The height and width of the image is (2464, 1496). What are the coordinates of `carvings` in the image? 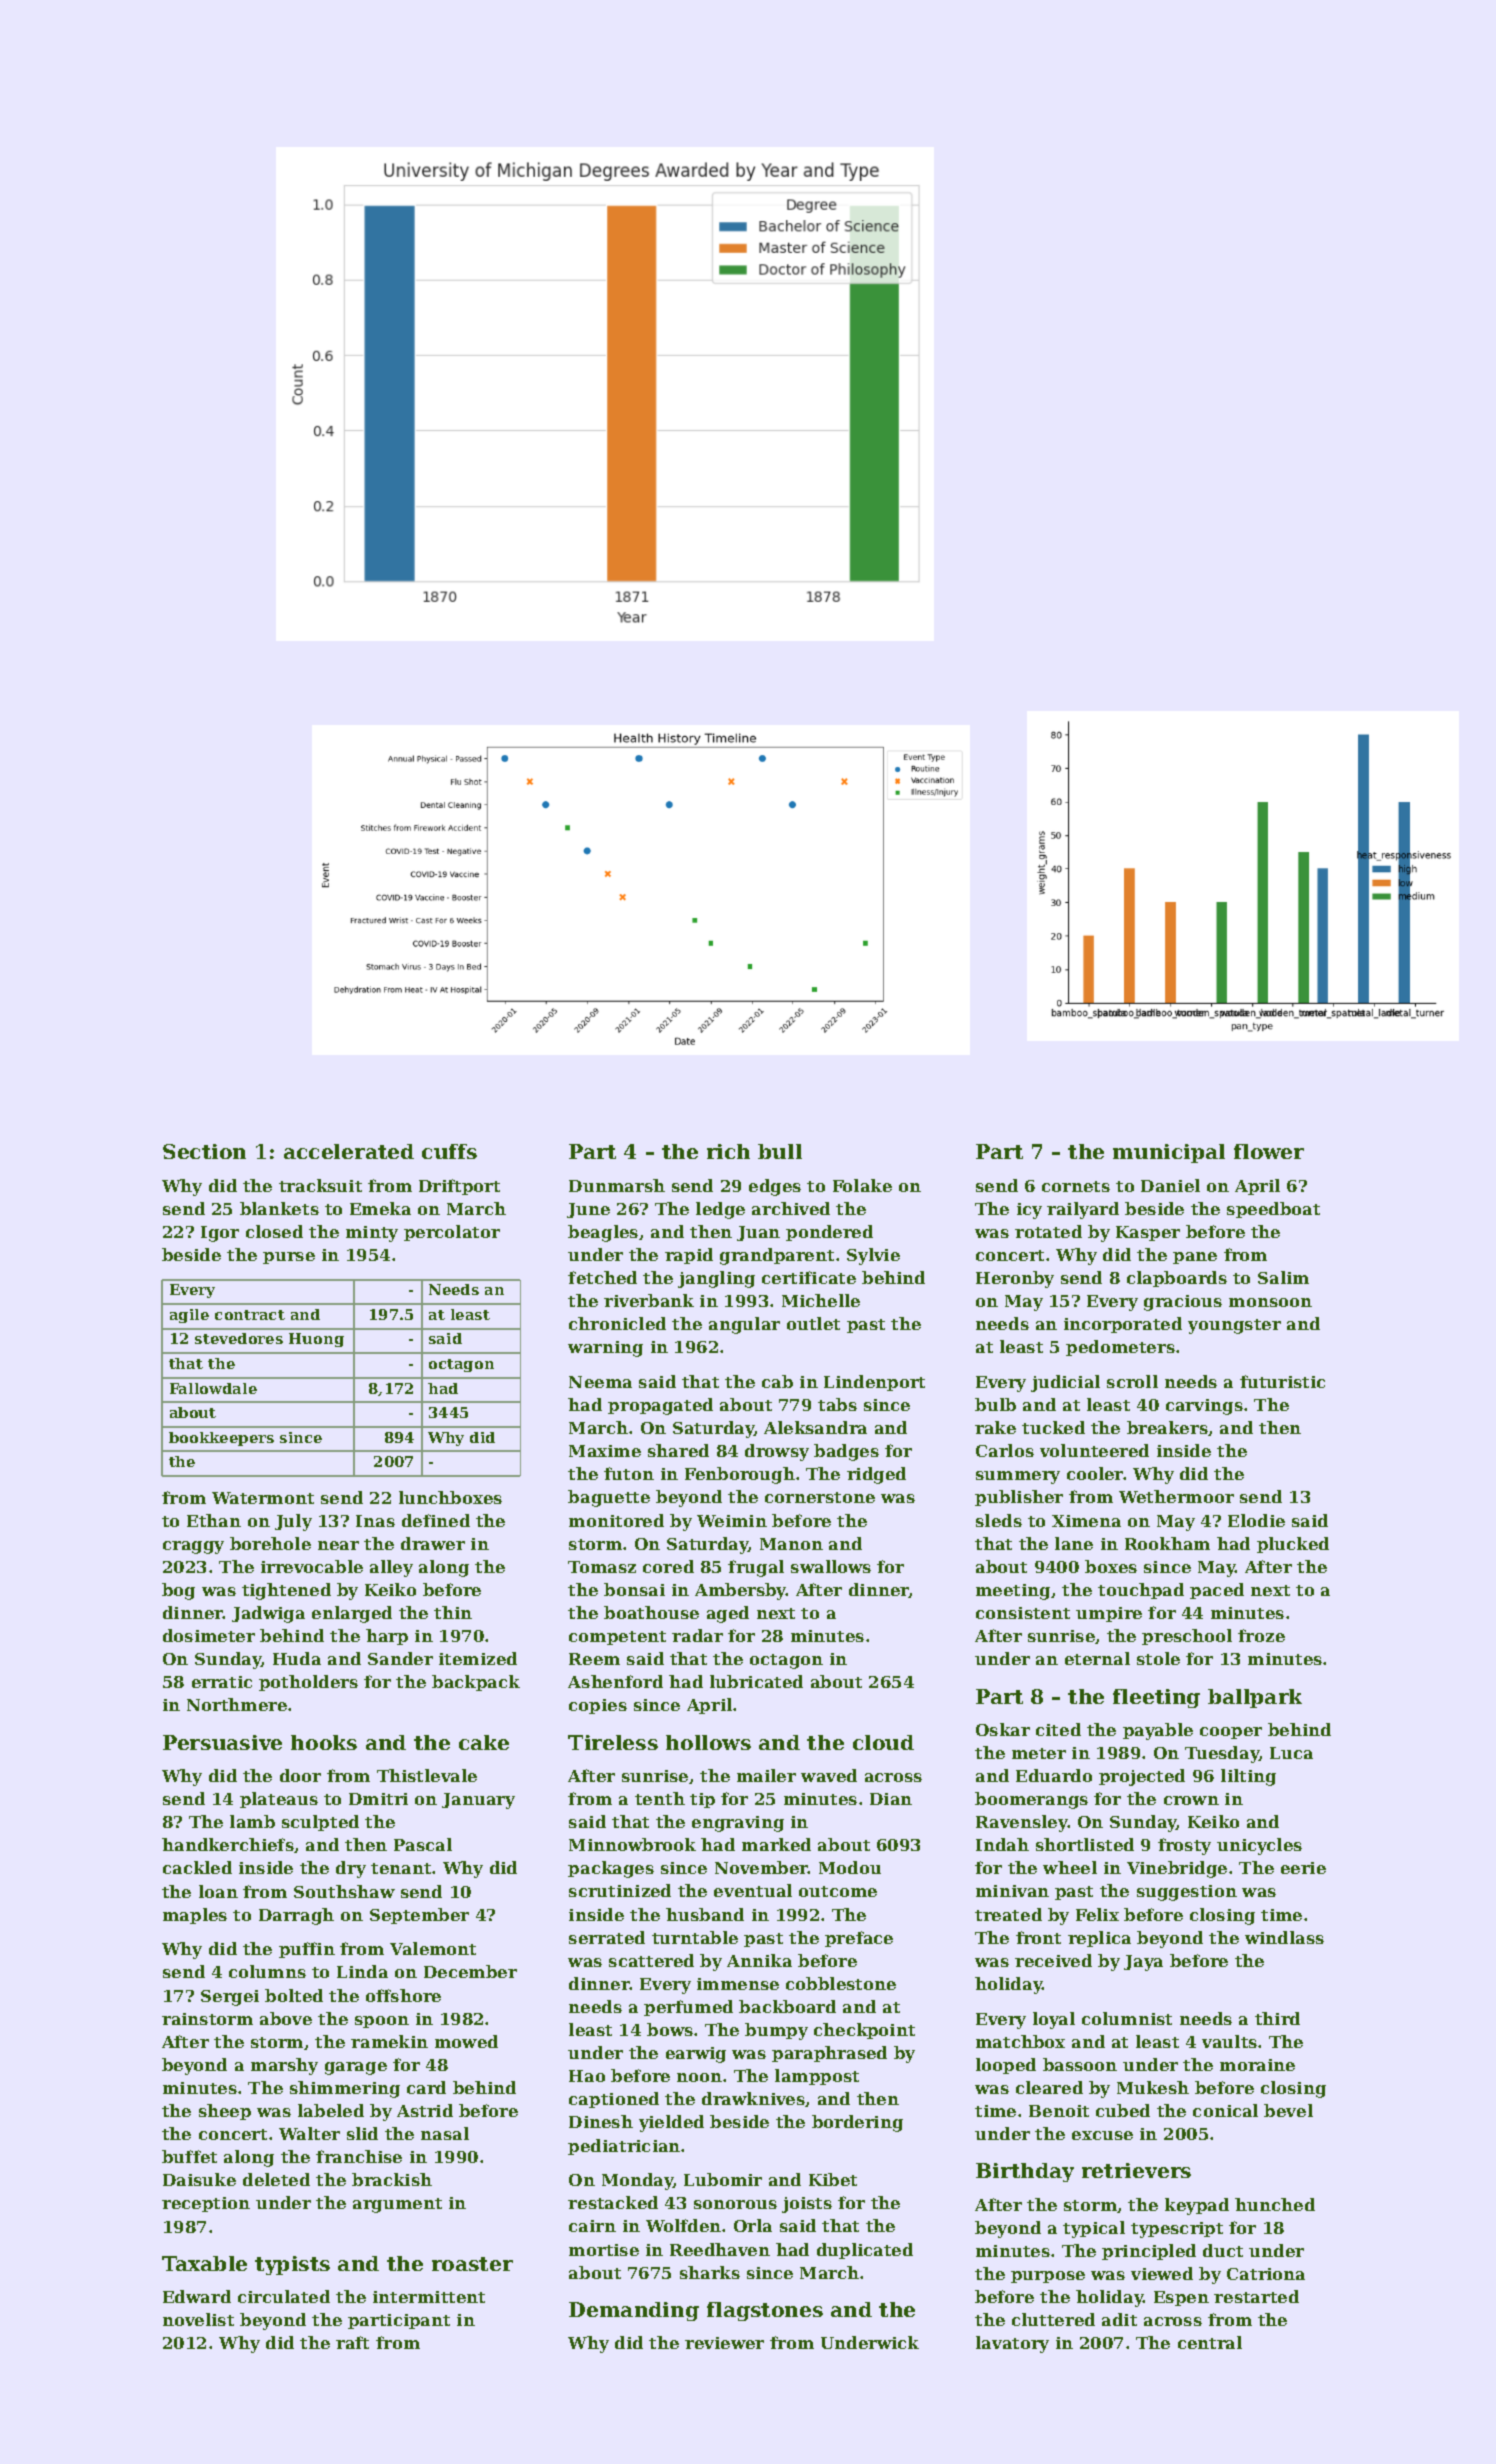 It's located at (1204, 1407).
